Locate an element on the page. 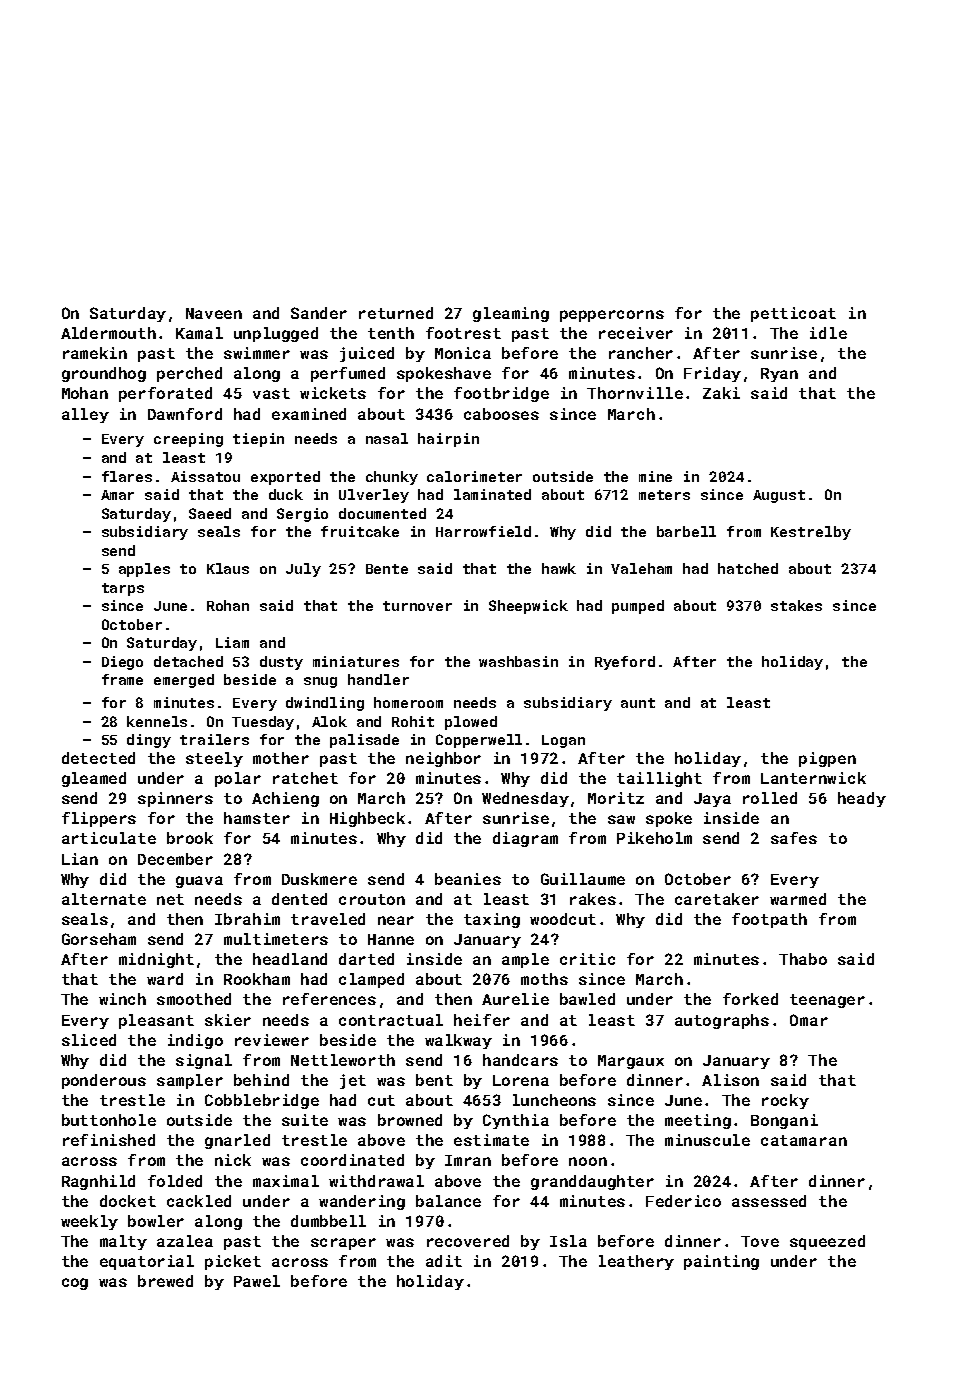 Image resolution: width=953 pixels, height=1380 pixels. wandering is located at coordinates (362, 1202).
